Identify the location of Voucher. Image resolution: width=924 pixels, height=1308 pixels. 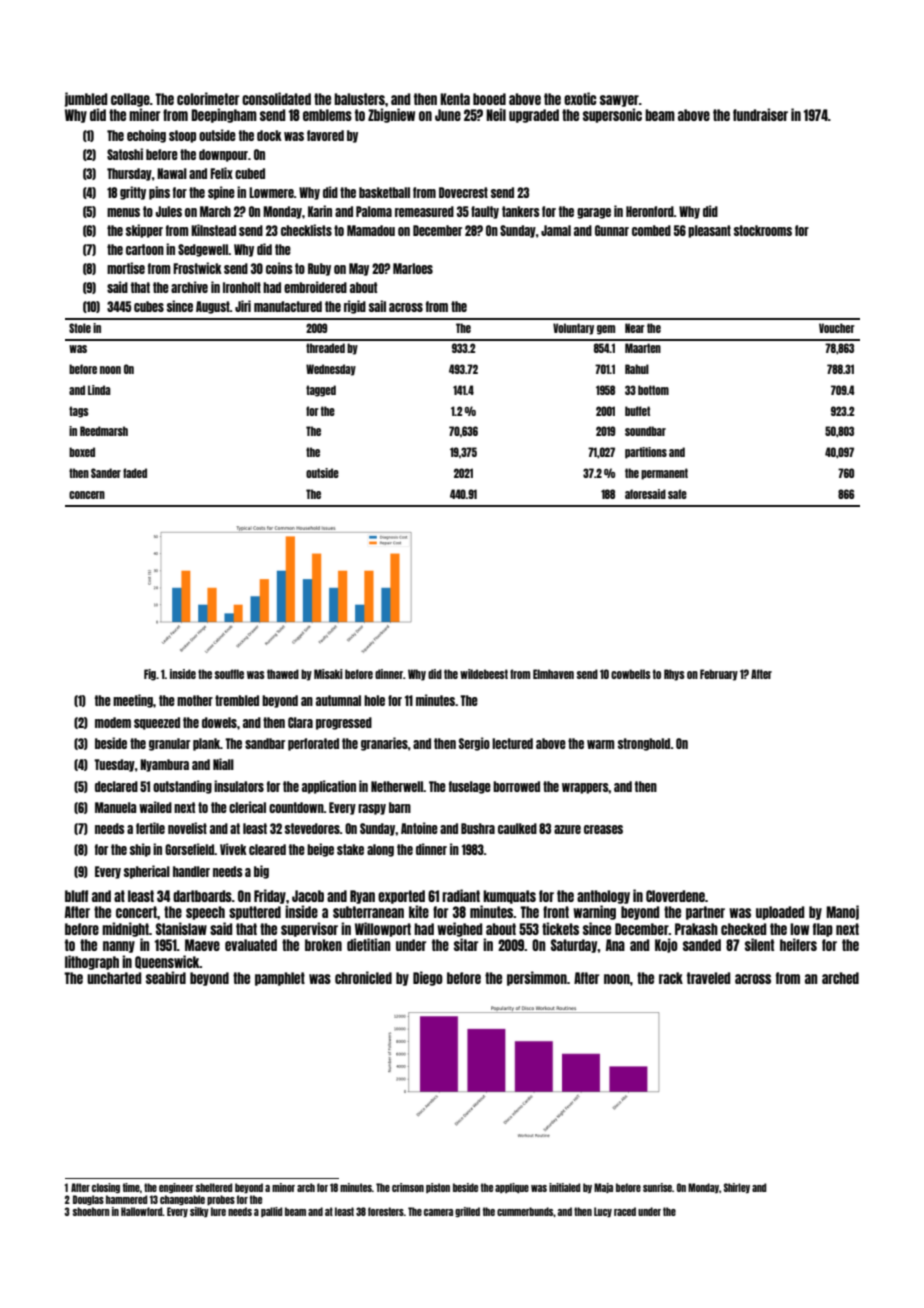
(837, 328).
